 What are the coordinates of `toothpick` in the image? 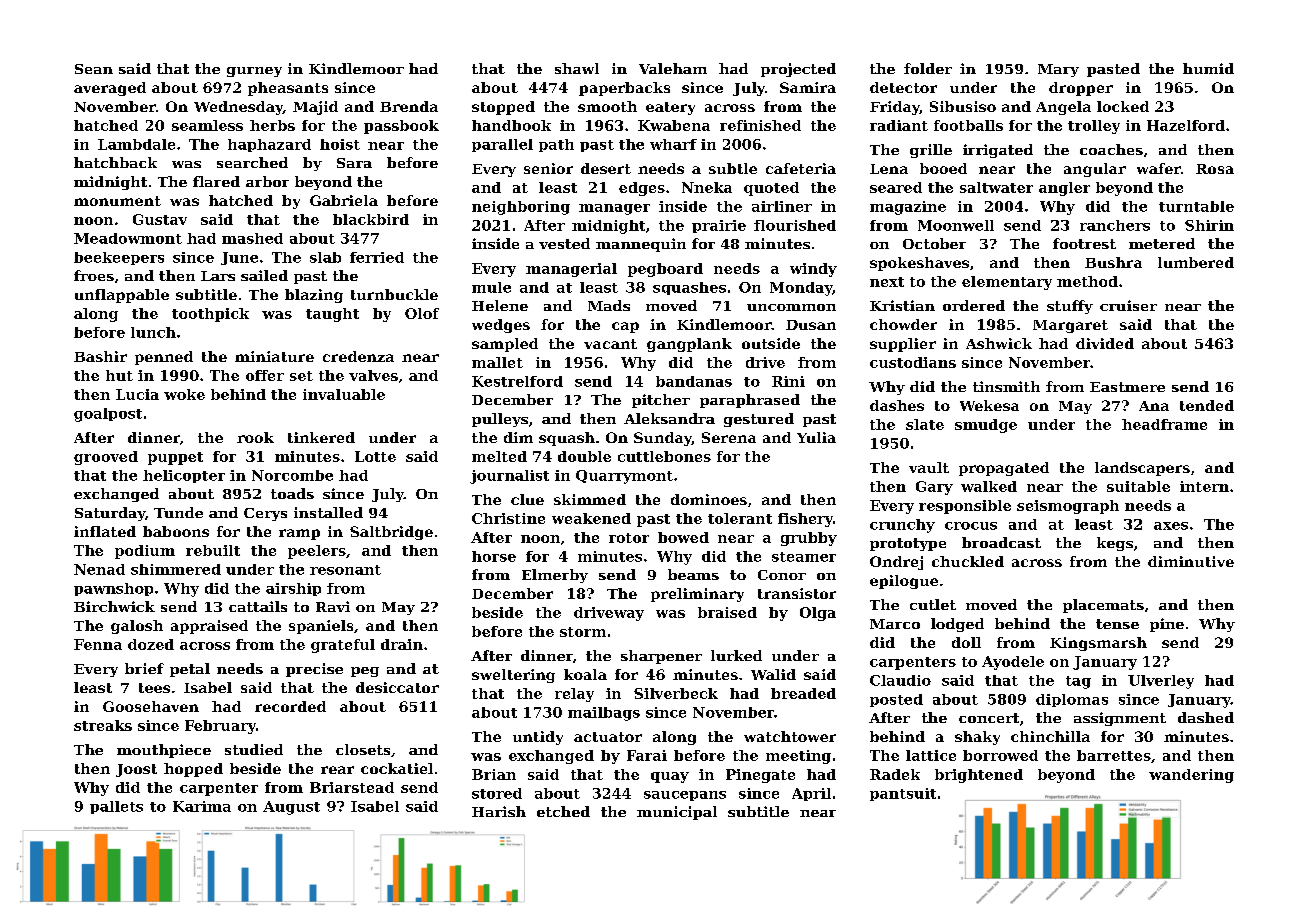 It's located at (210, 315).
